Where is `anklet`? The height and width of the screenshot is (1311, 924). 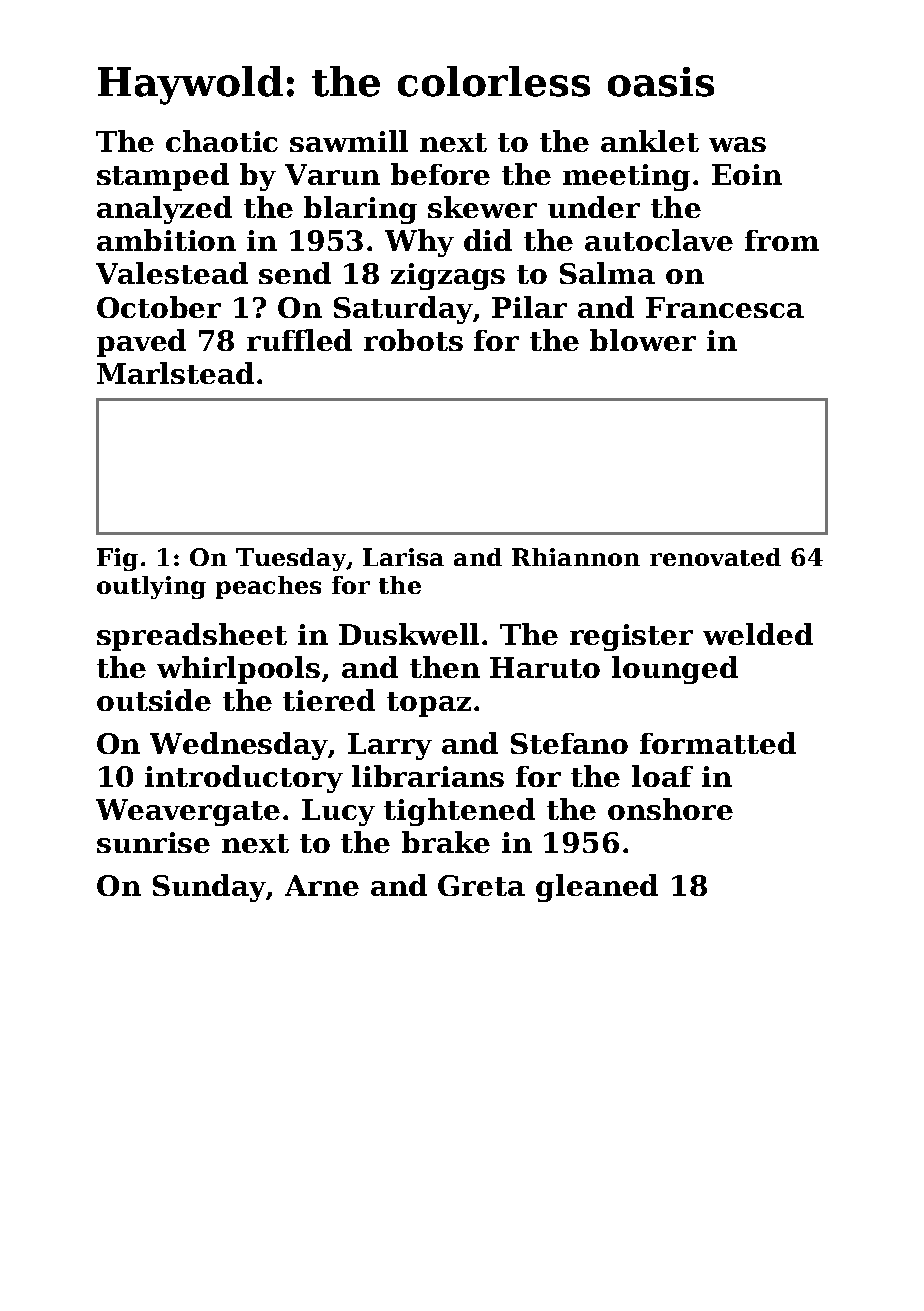 anklet is located at coordinates (650, 141).
